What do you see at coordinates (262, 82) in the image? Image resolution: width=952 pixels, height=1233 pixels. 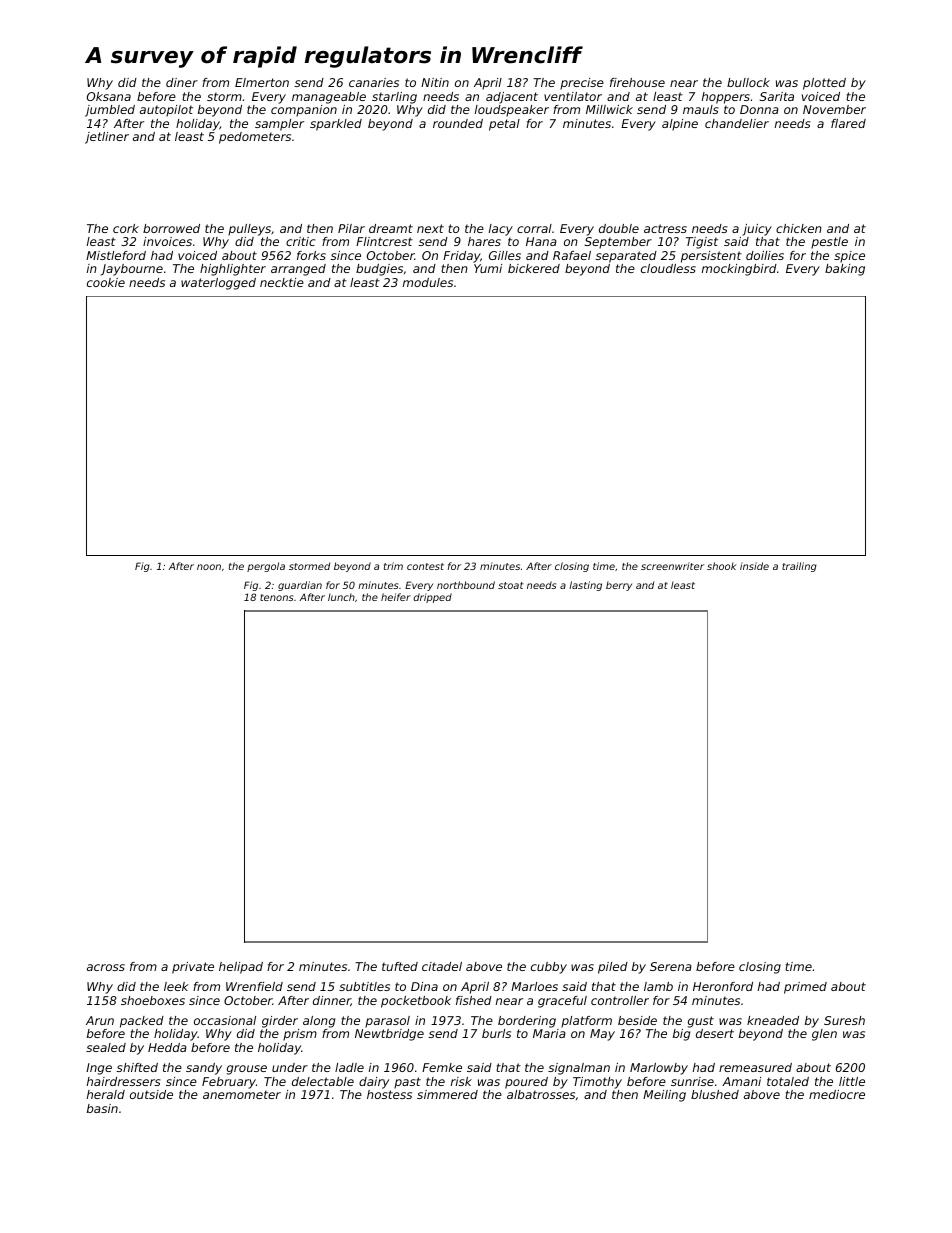 I see `Elmerton` at bounding box center [262, 82].
